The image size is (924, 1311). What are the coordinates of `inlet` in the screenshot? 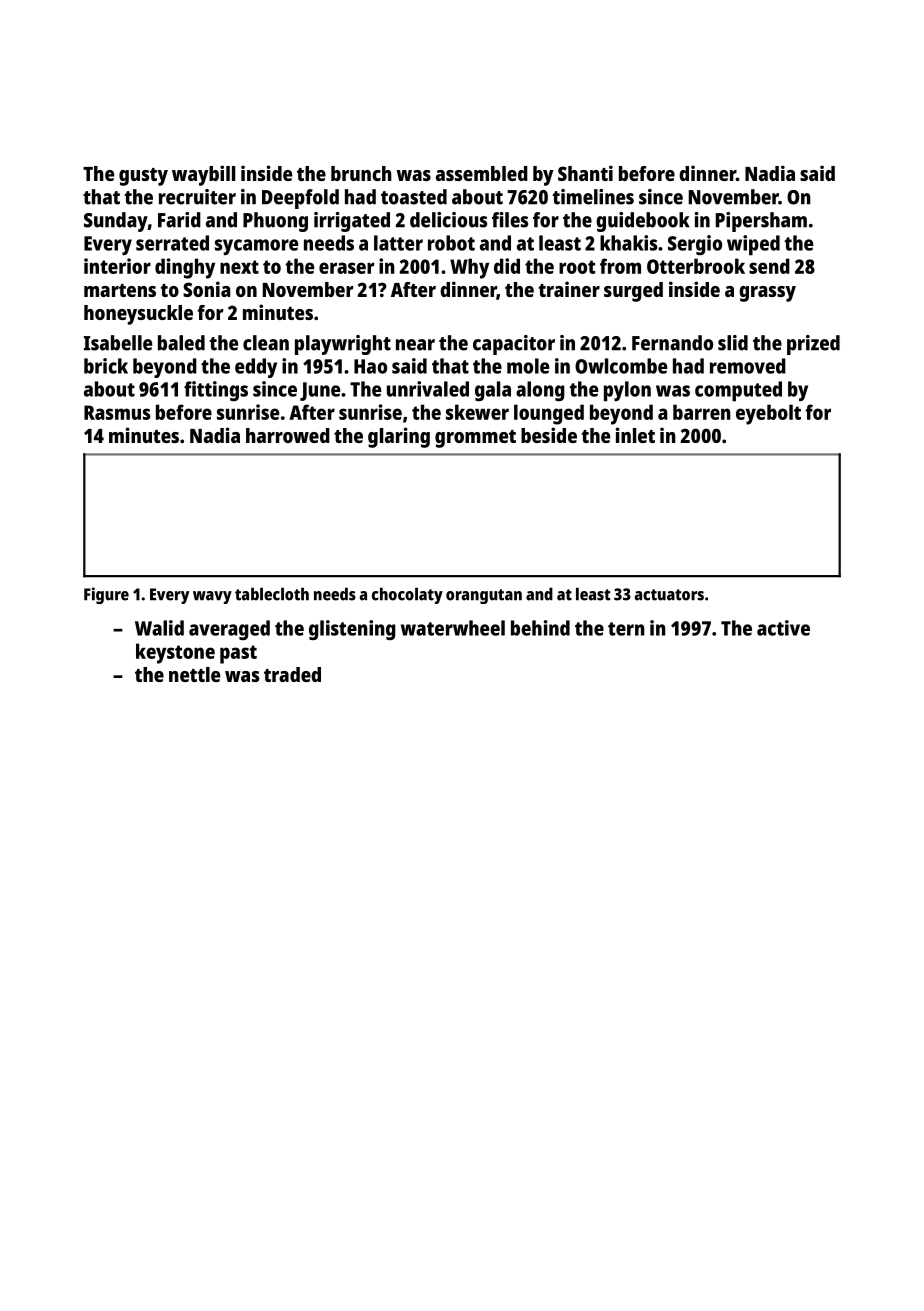 It's located at (635, 435).
